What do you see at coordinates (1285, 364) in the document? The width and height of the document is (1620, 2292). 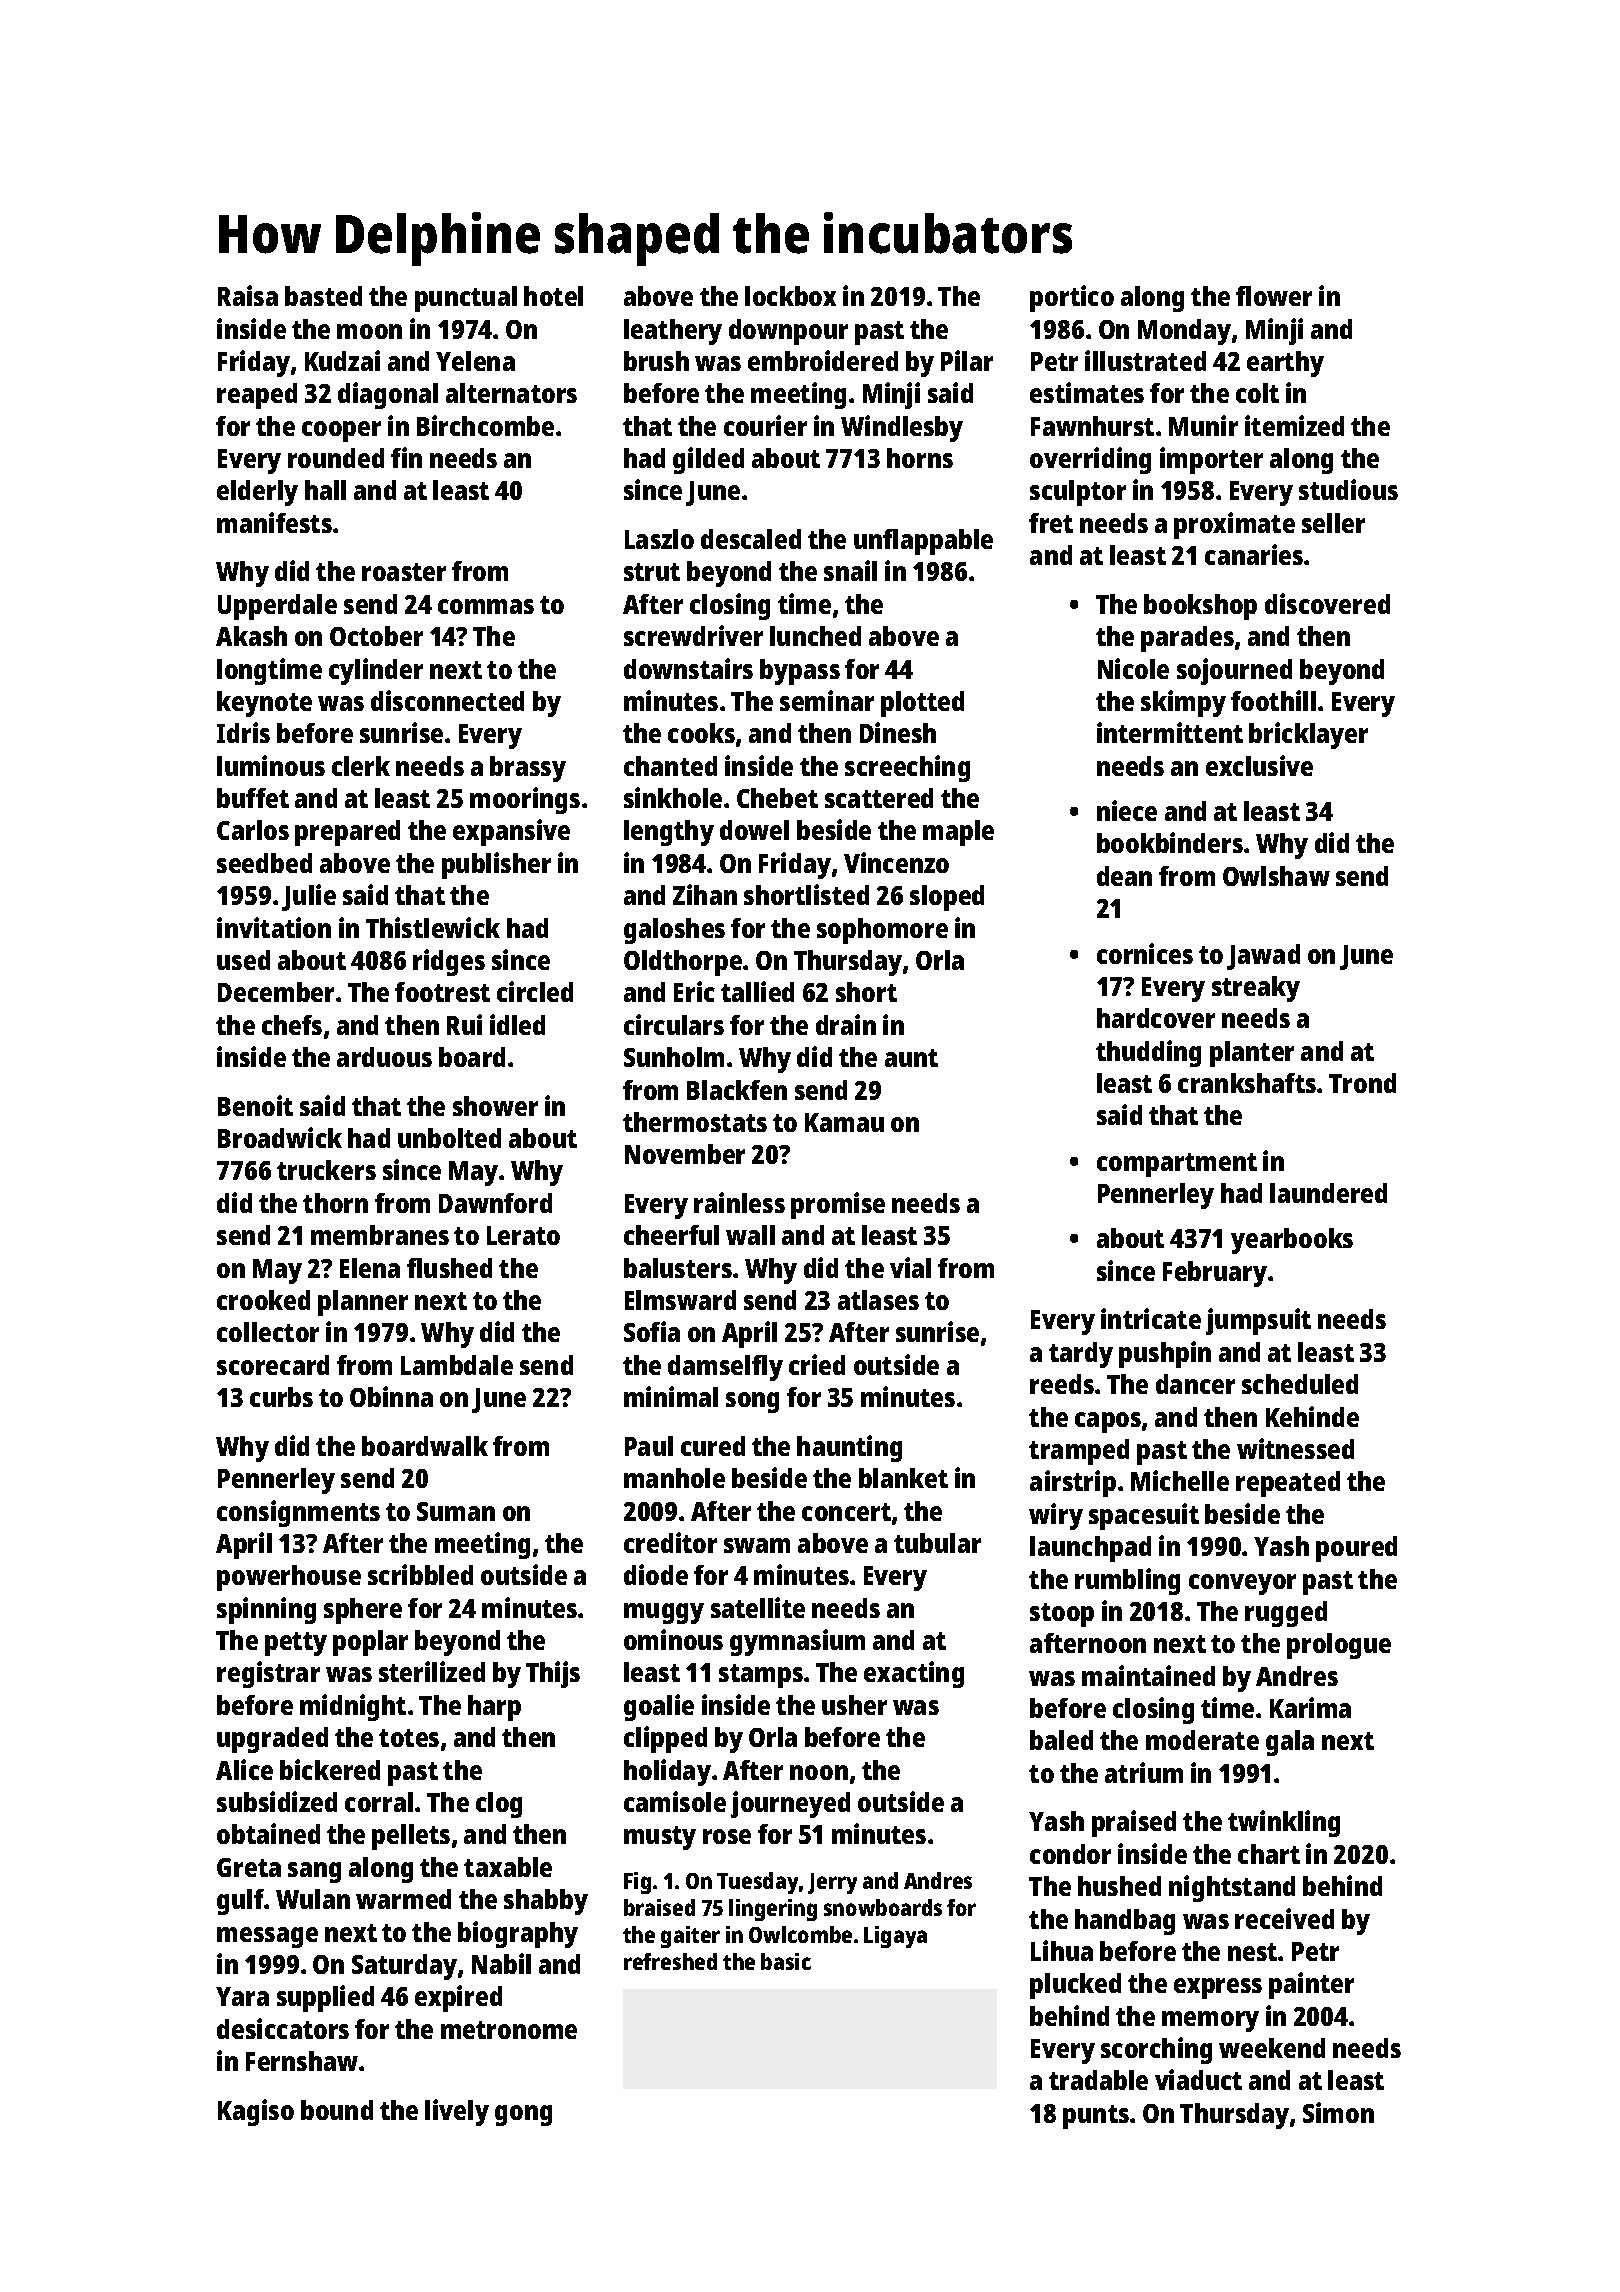 I see `earthy` at bounding box center [1285, 364].
